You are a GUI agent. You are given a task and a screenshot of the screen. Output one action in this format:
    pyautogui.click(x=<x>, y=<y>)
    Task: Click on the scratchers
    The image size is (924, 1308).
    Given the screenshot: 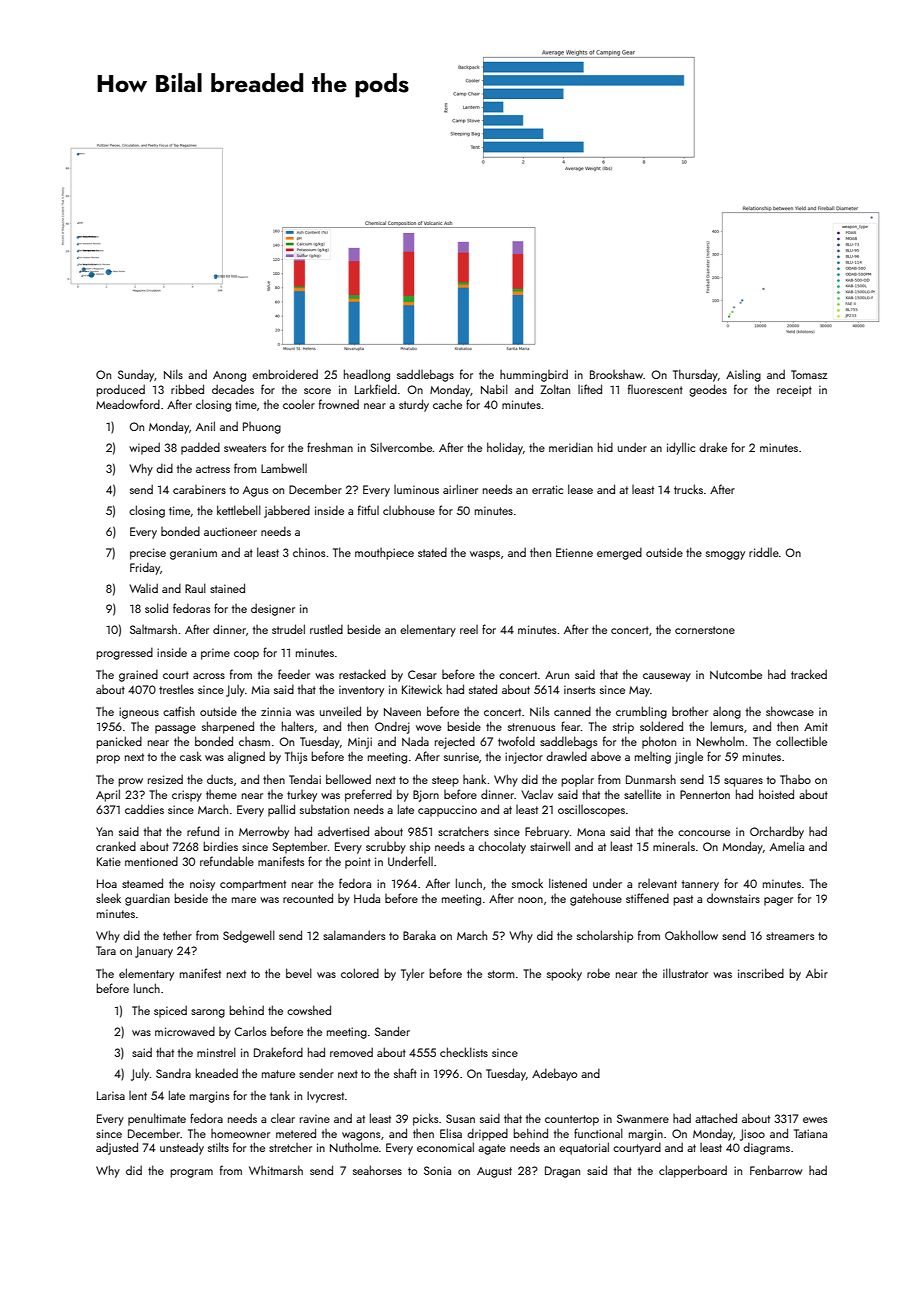 What is the action you would take?
    pyautogui.click(x=463, y=831)
